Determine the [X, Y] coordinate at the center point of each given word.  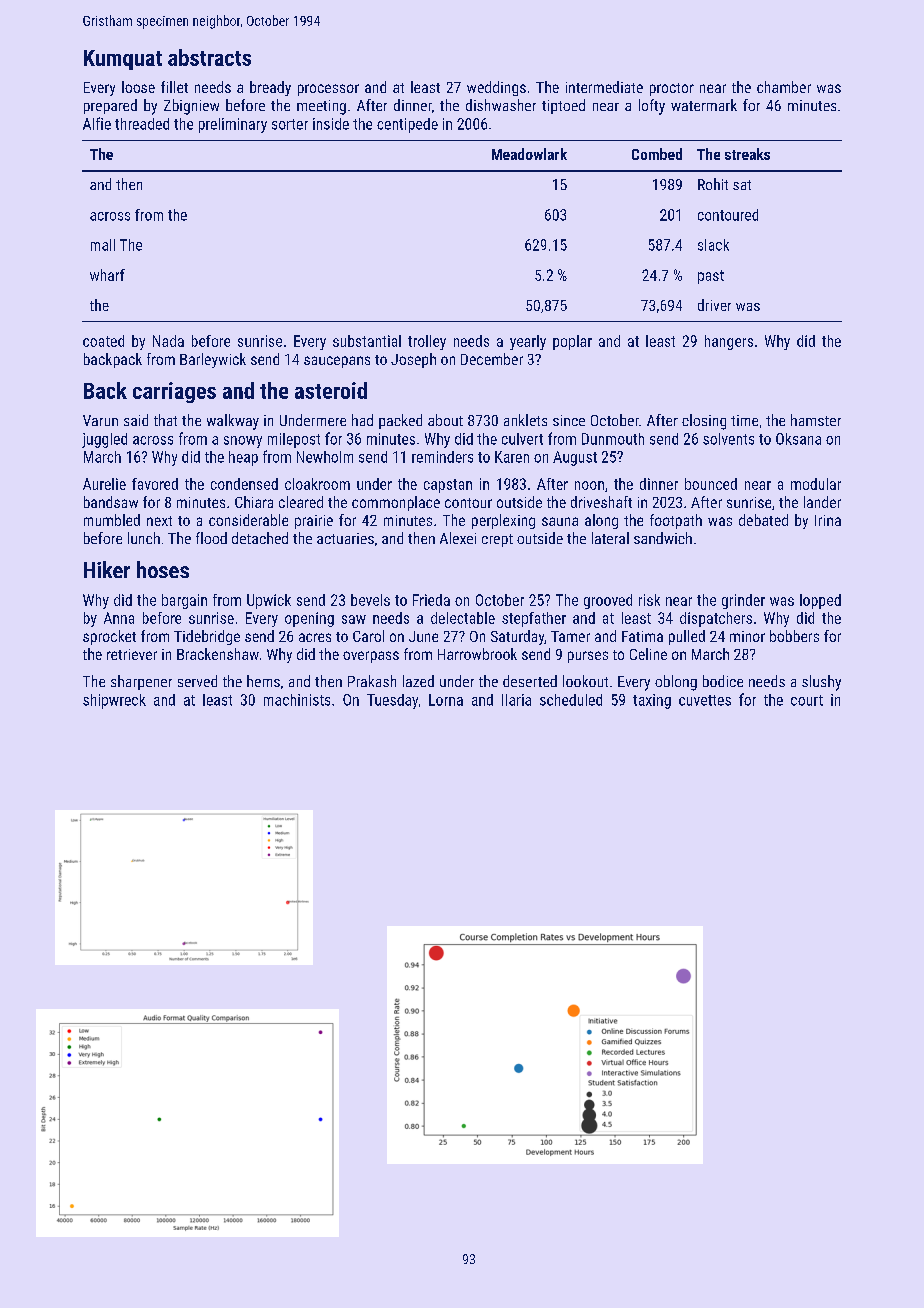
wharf [107, 275]
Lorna [446, 700]
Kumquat [123, 60]
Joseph [413, 360]
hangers [729, 342]
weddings [496, 88]
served [197, 681]
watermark [704, 105]
